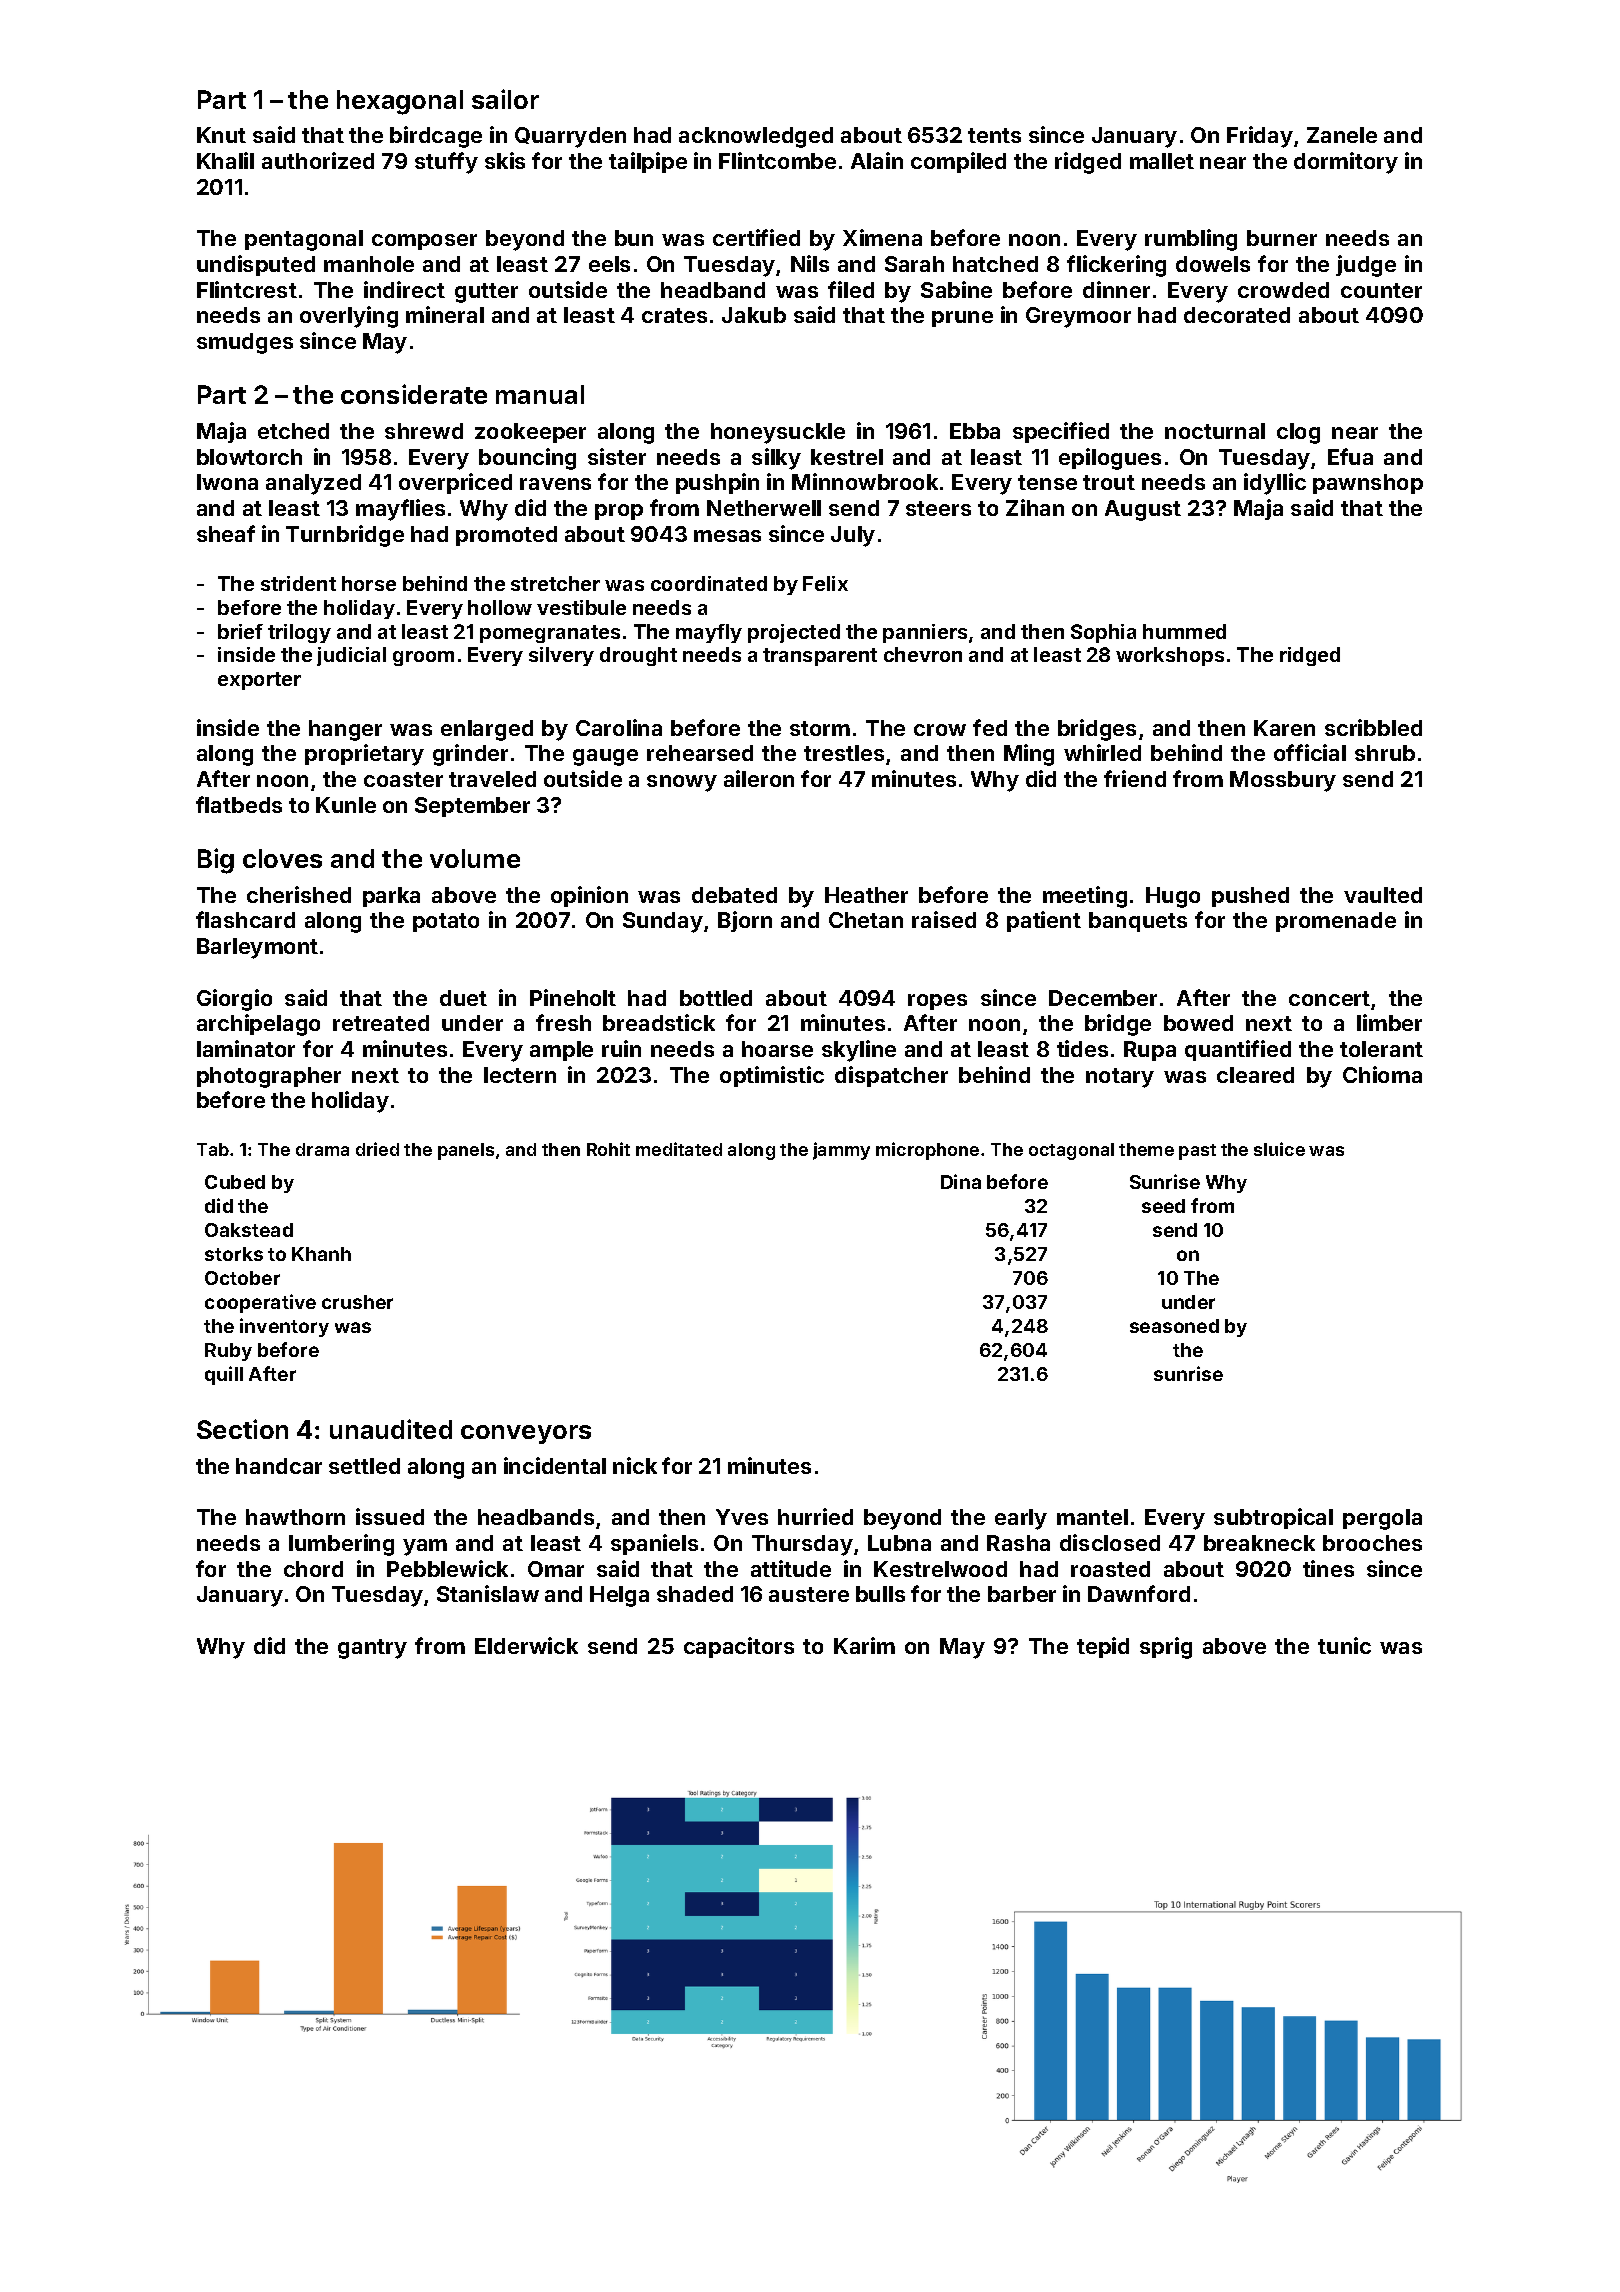  I want to click on pentagonal, so click(304, 240).
